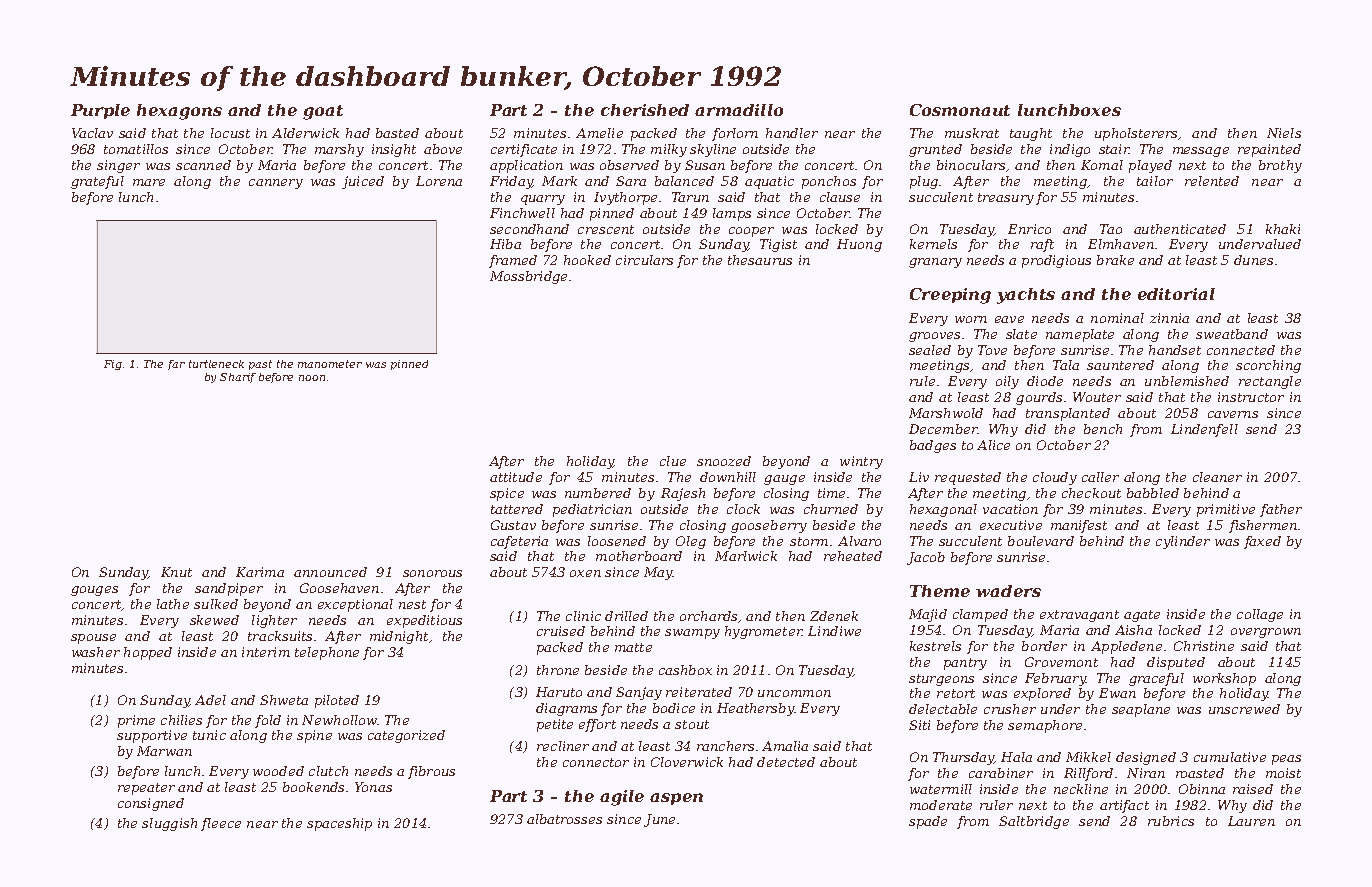 The image size is (1372, 887). I want to click on goat, so click(323, 112).
